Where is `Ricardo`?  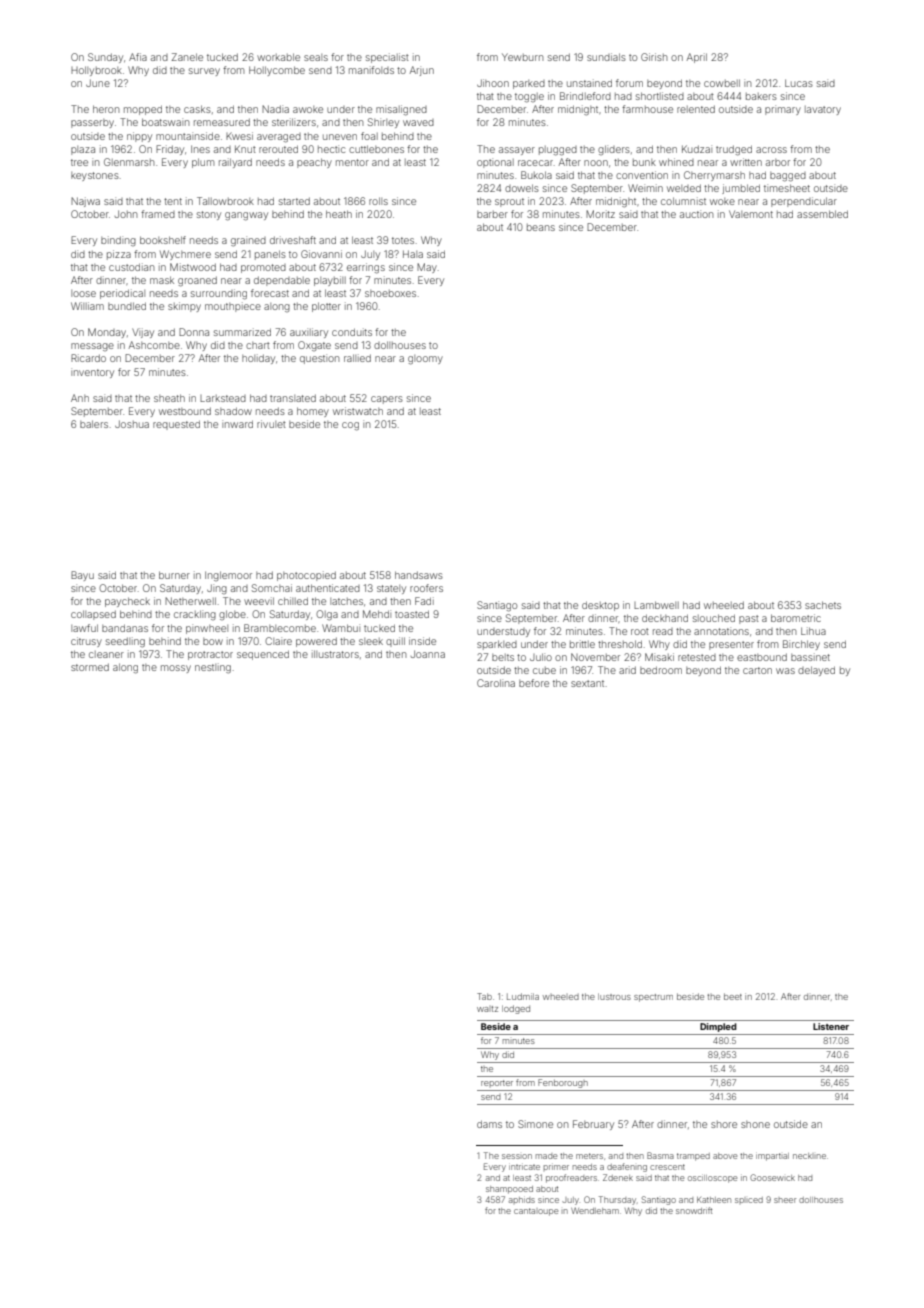
Ricardo is located at coordinates (88, 358).
